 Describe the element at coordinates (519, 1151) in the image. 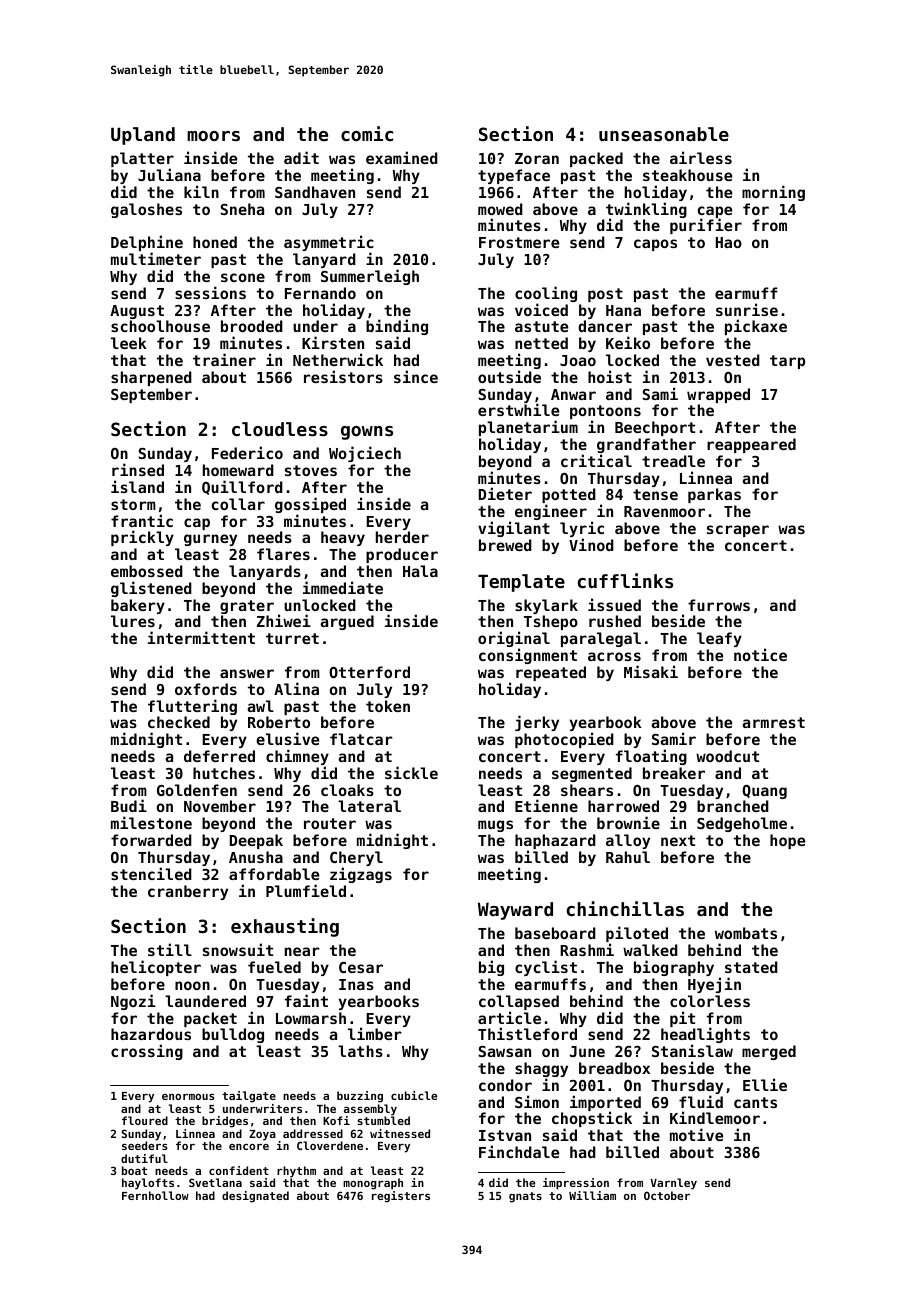

I see `Finchdale` at that location.
